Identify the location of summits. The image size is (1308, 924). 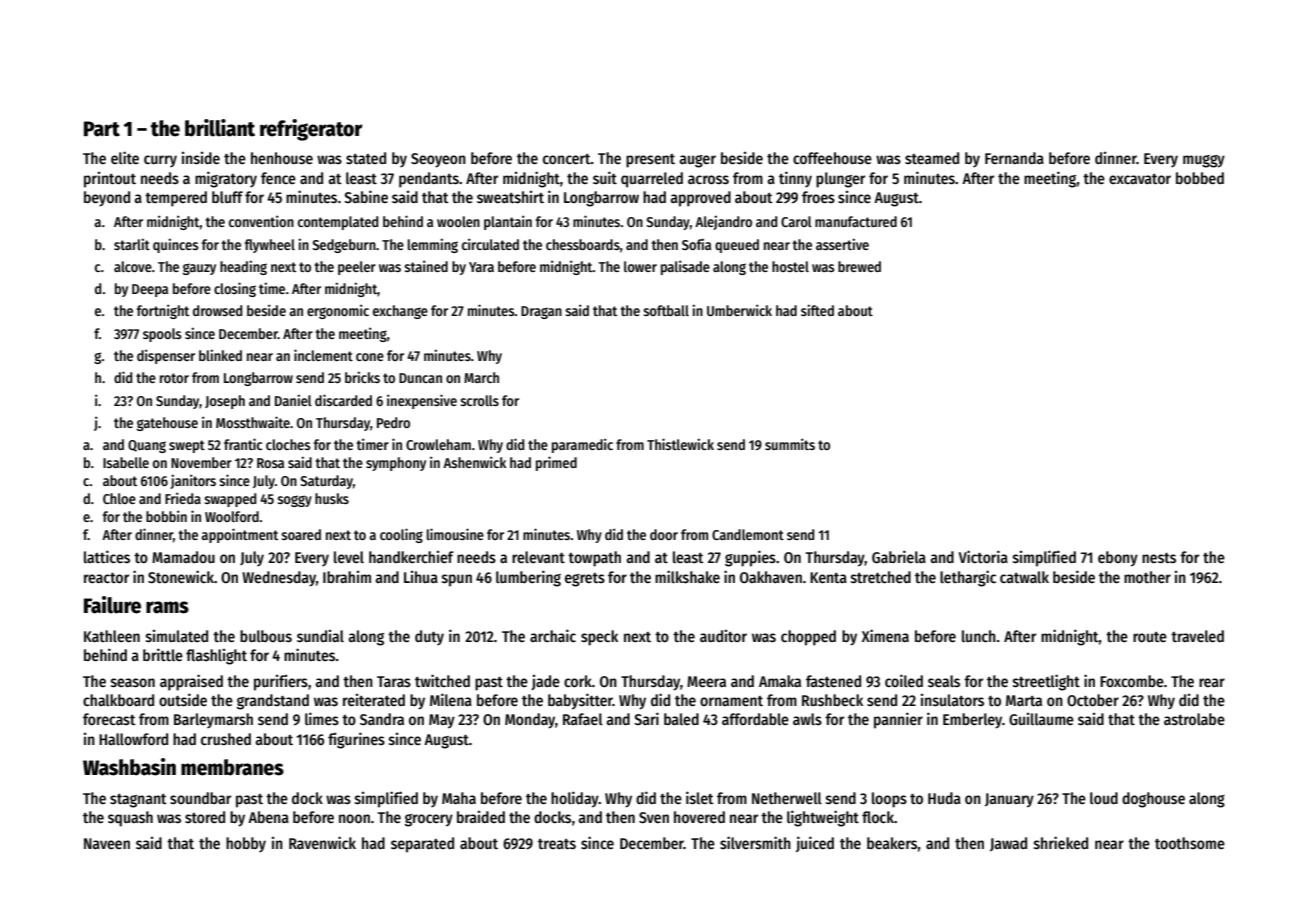
(790, 444).
